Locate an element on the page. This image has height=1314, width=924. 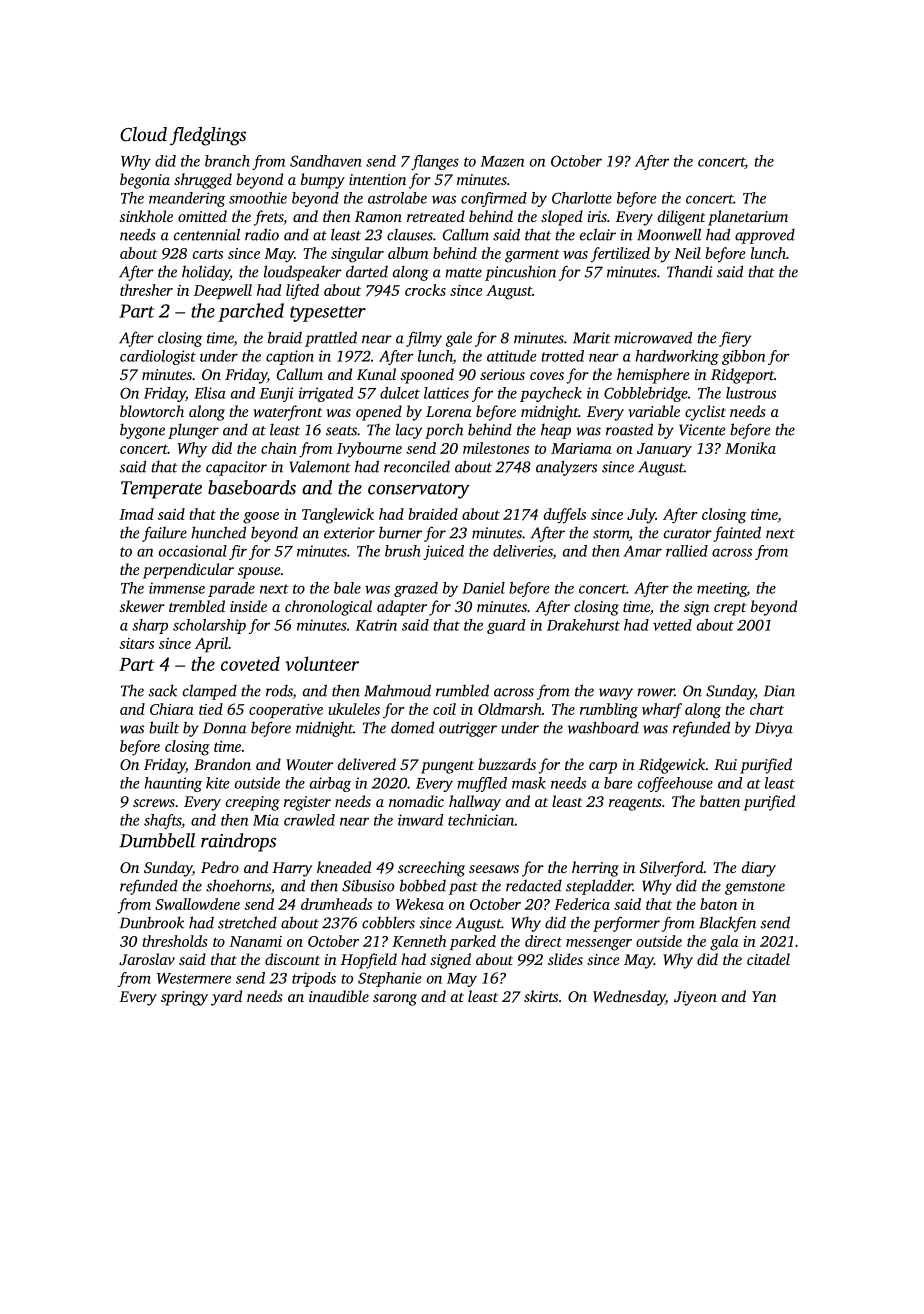
rumbled is located at coordinates (462, 690).
